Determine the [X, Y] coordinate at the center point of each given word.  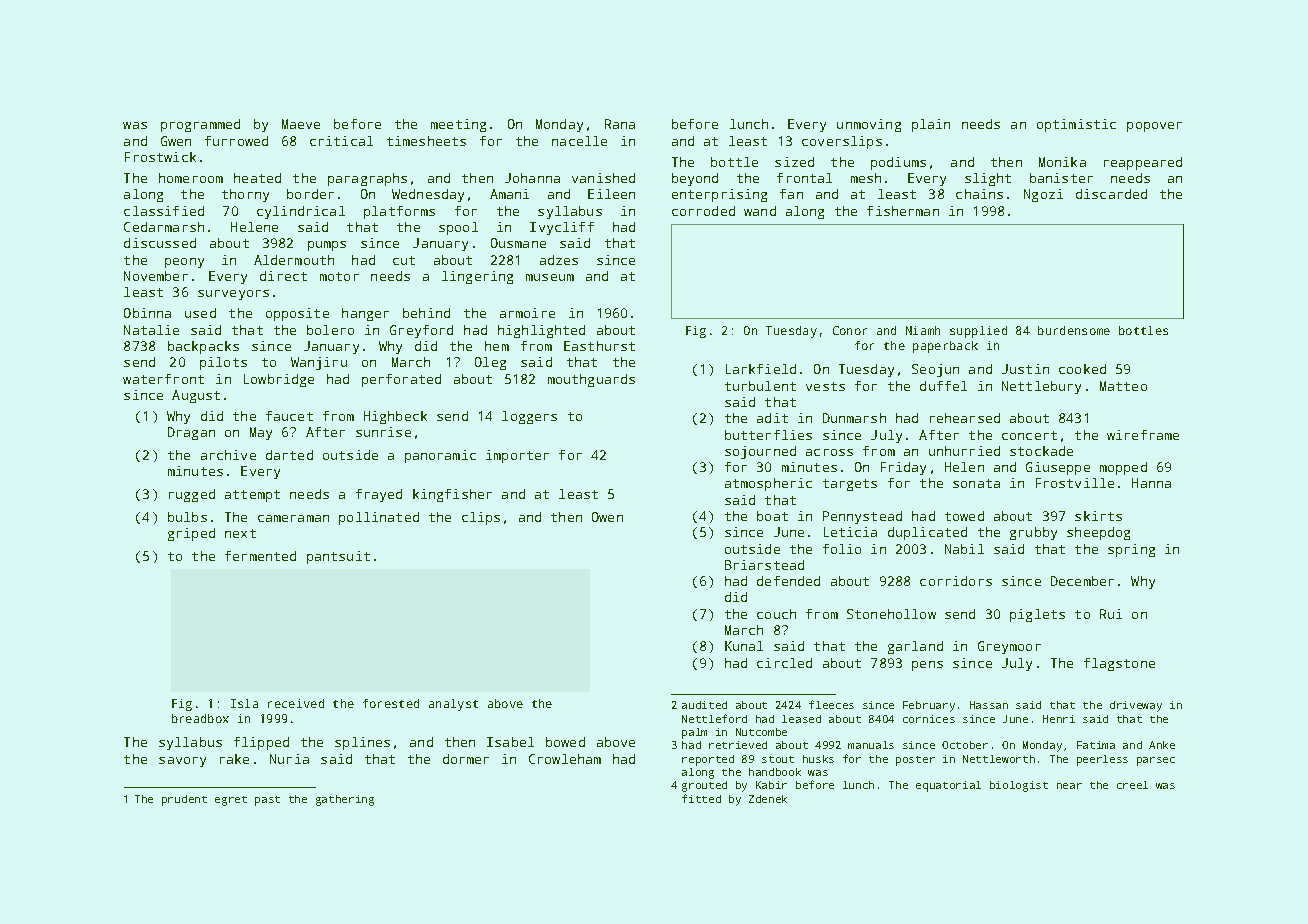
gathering [345, 800]
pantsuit [338, 557]
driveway [1136, 706]
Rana [620, 124]
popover [1154, 127]
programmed [200, 125]
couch [776, 614]
